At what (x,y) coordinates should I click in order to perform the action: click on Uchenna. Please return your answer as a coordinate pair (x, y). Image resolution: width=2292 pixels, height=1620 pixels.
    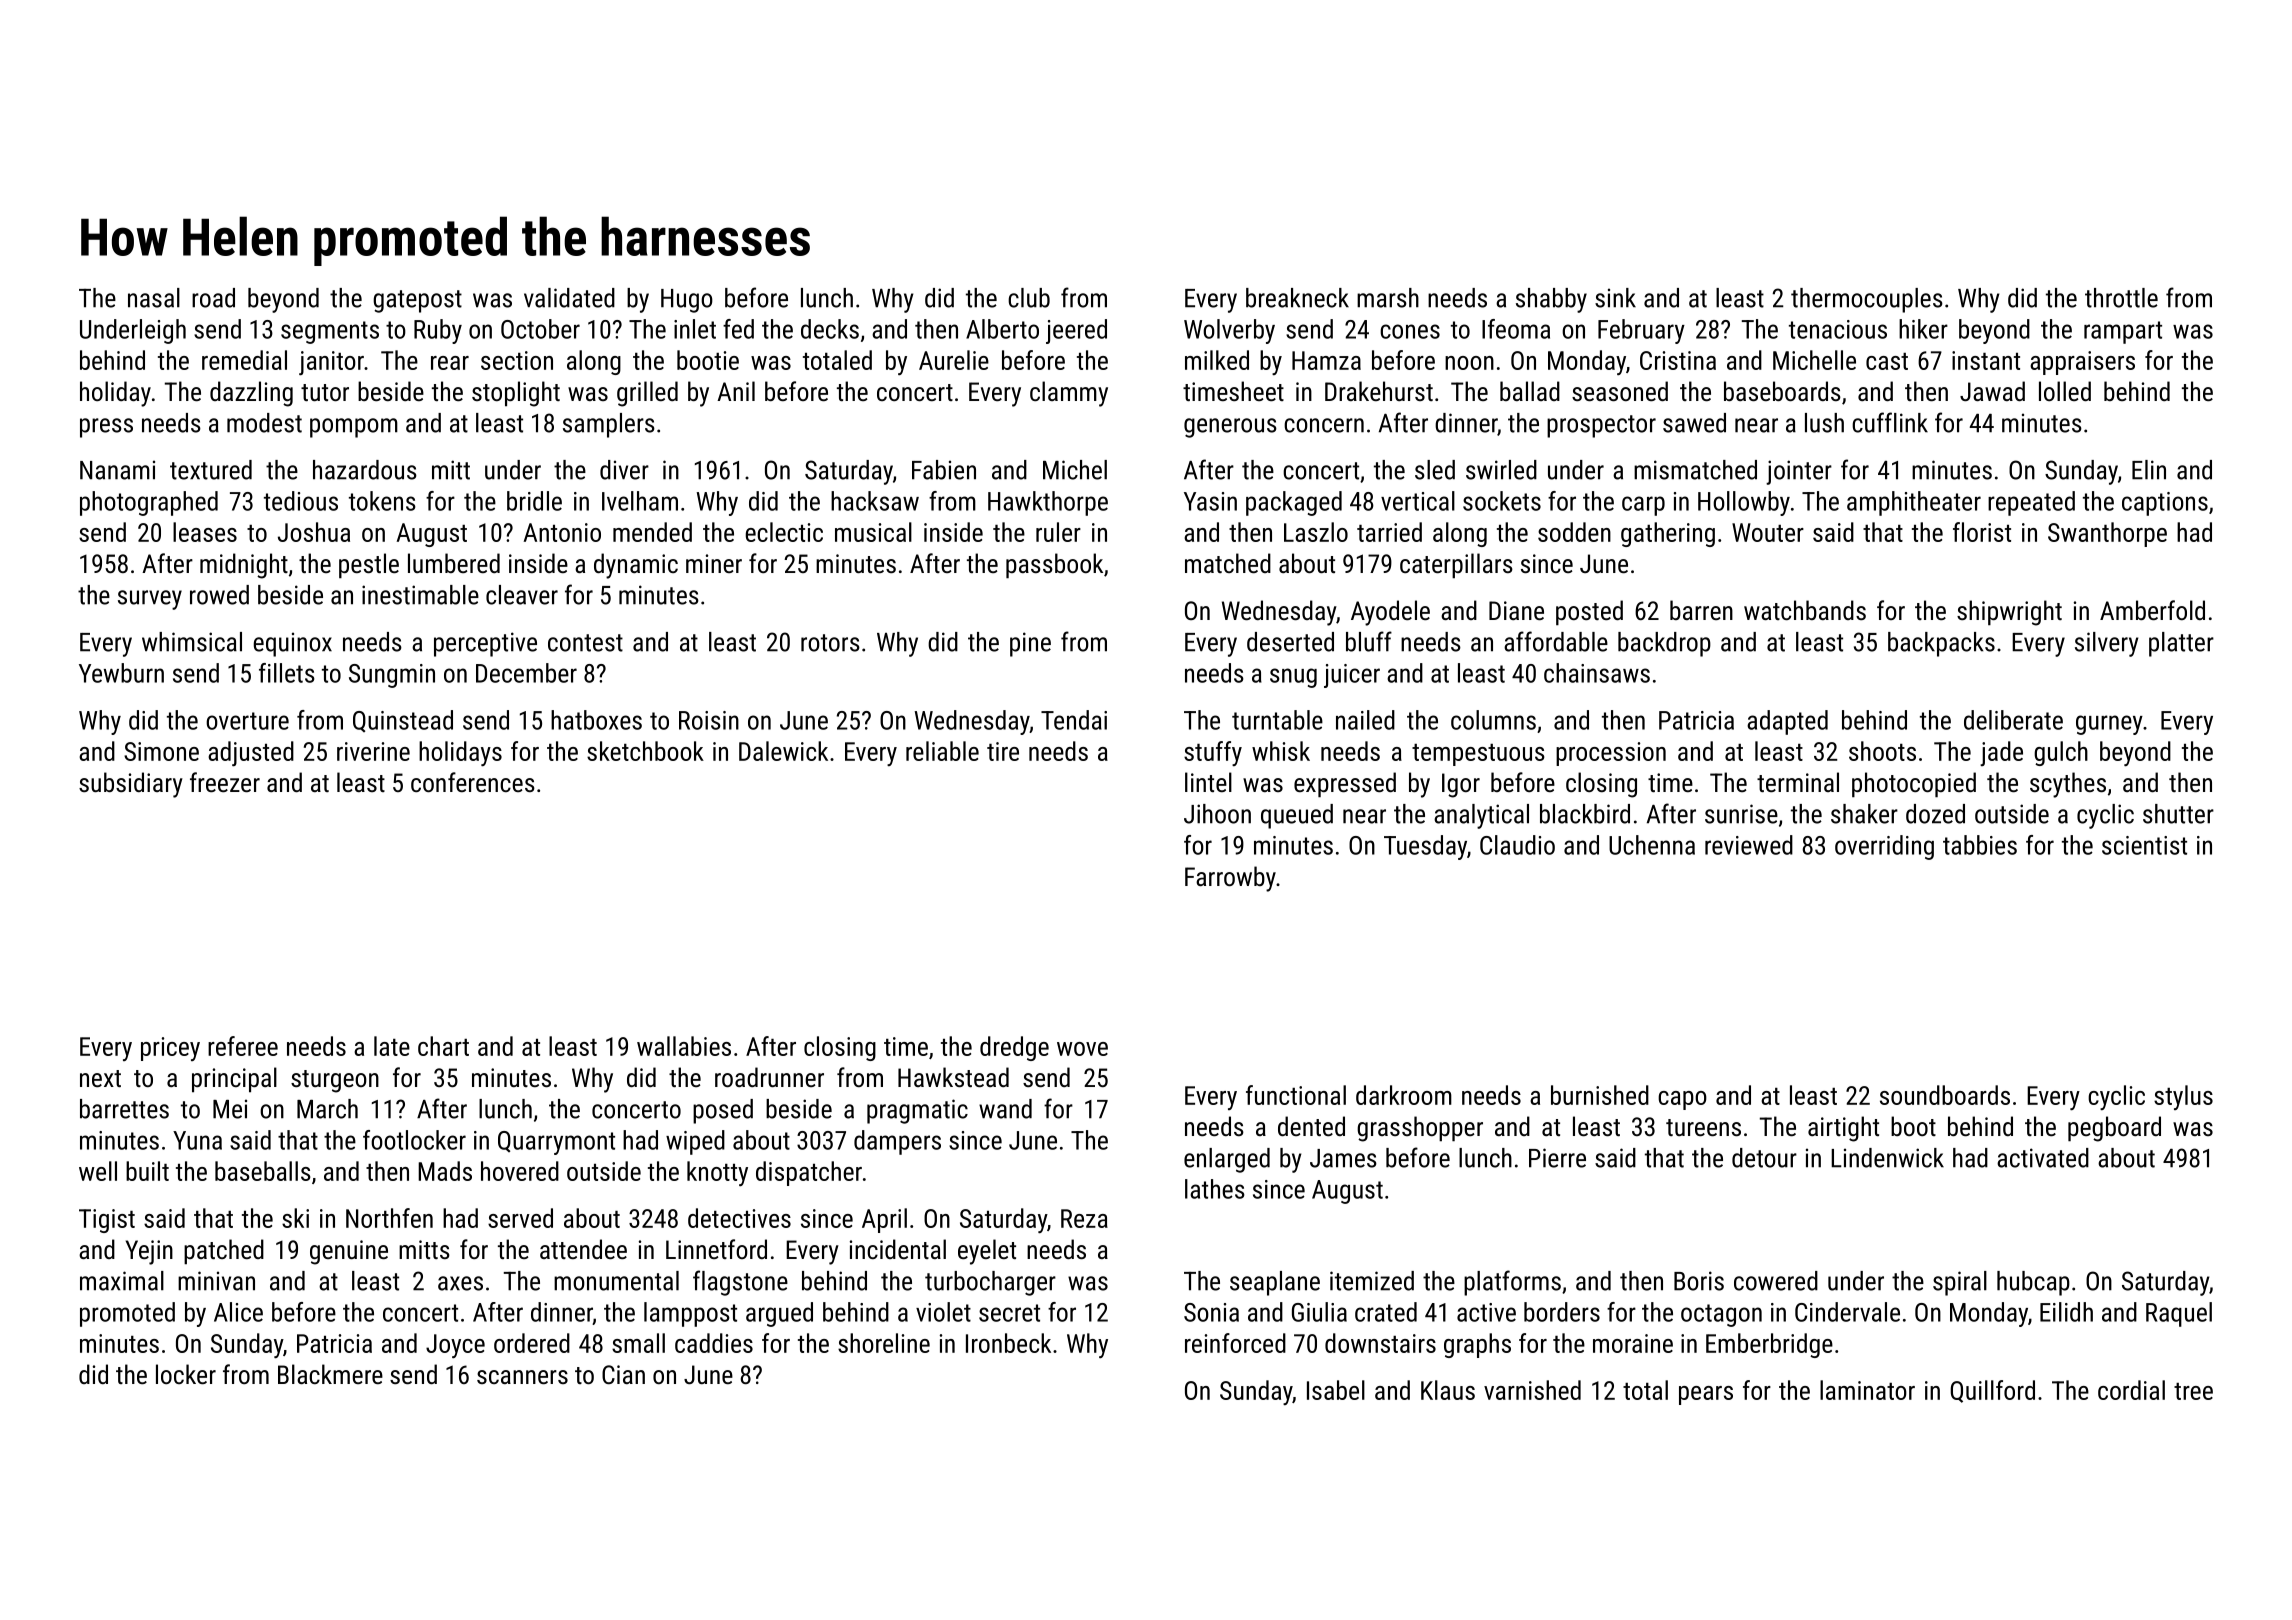
    Looking at the image, I should click on (1652, 845).
